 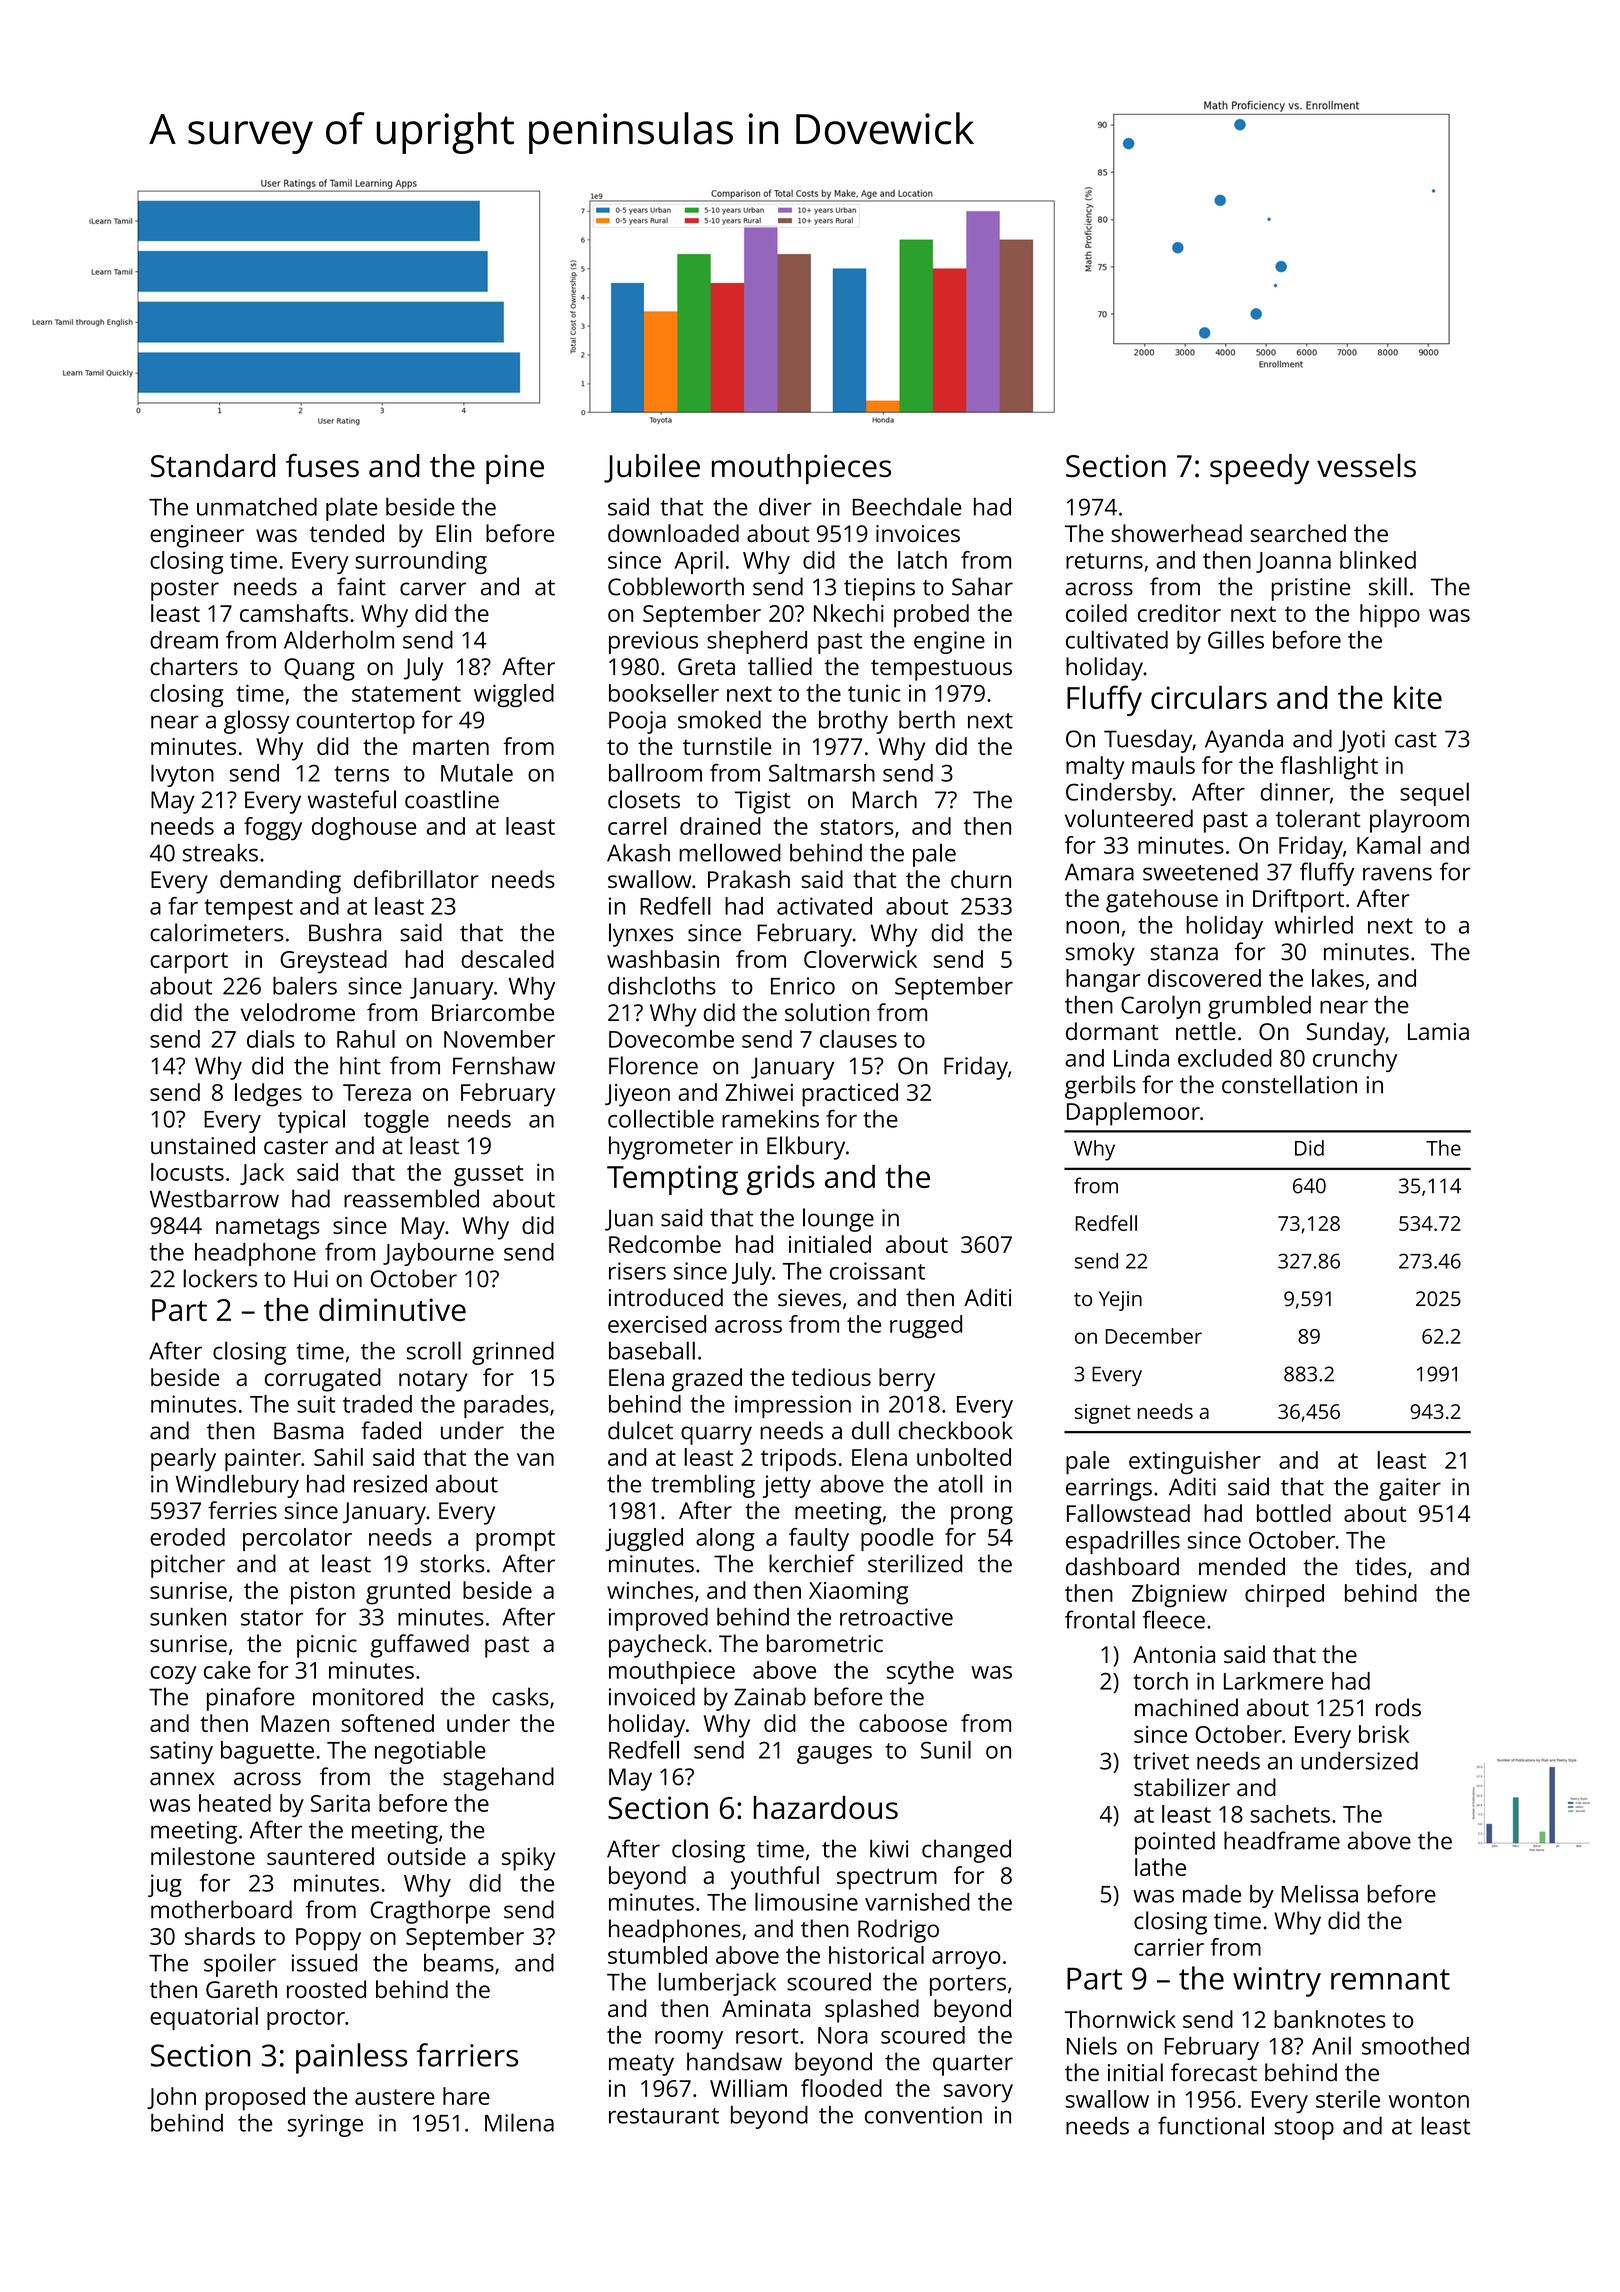 I want to click on gaiter, so click(x=1410, y=1489).
